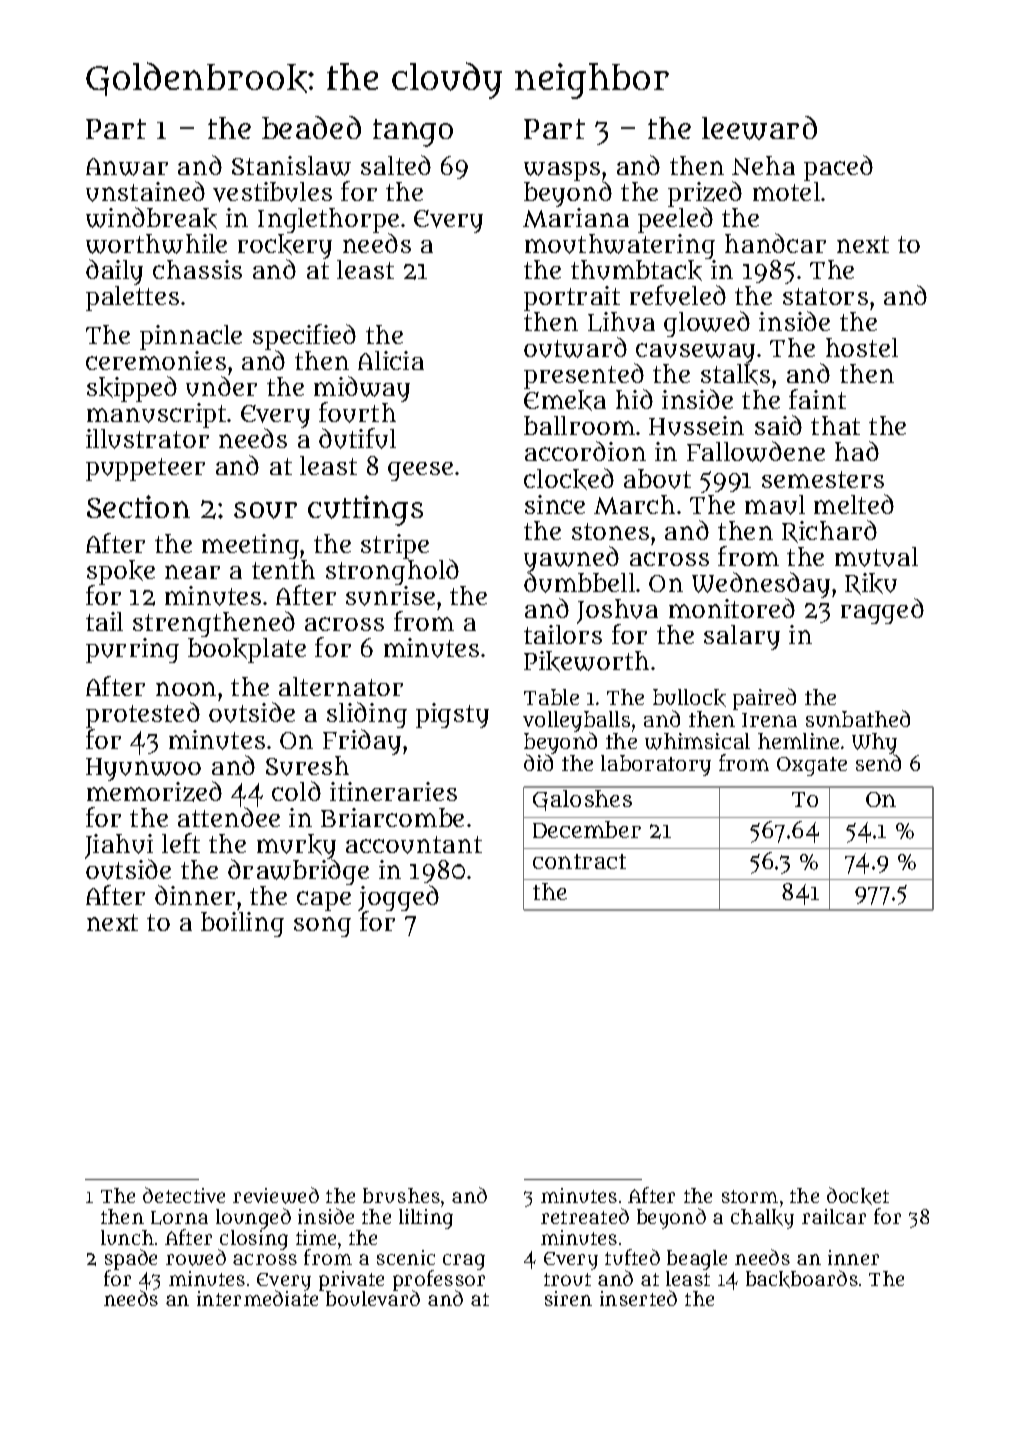  Describe the element at coordinates (763, 165) in the screenshot. I see `Neha` at that location.
